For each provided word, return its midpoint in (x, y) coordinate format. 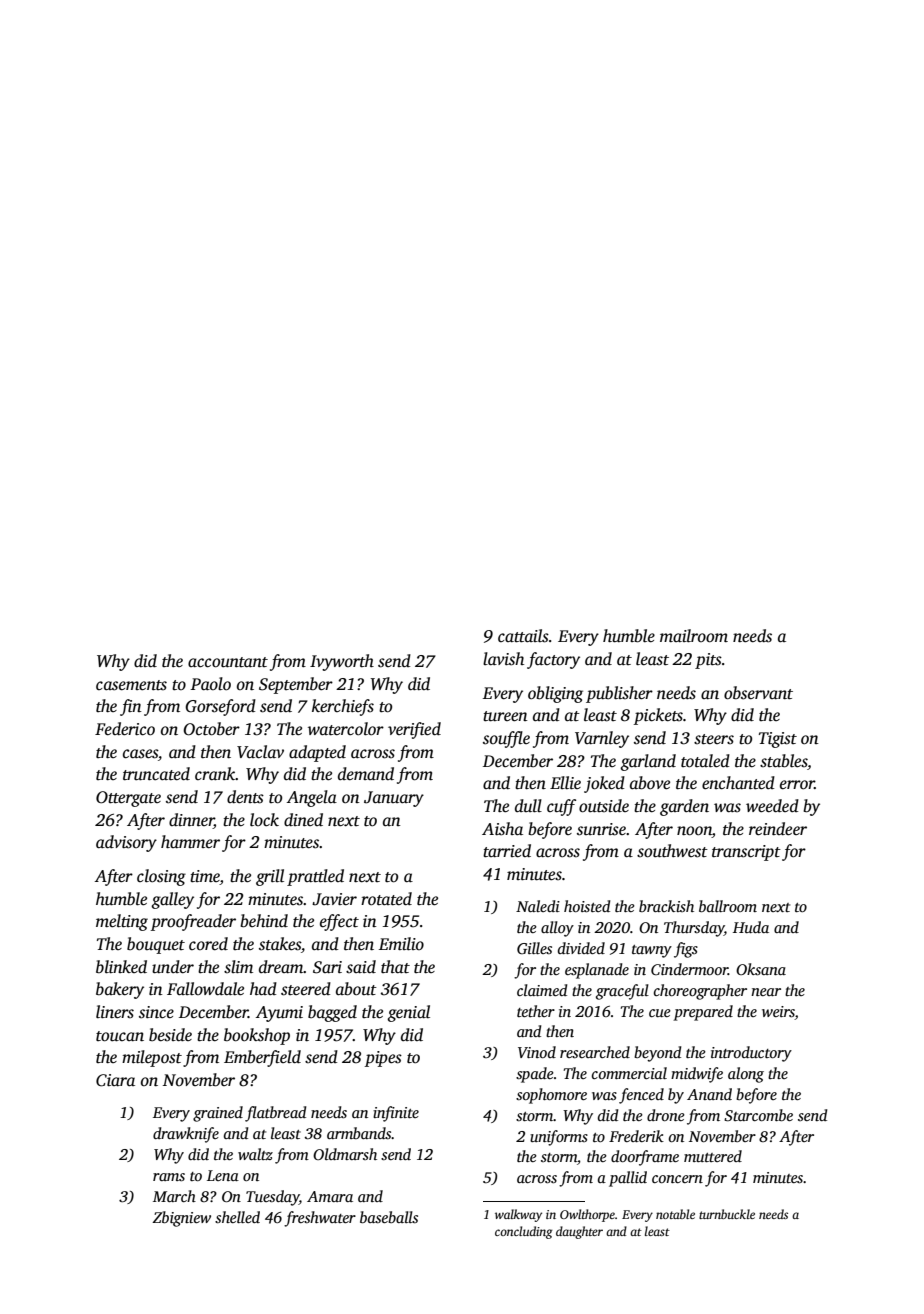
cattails (523, 636)
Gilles (534, 948)
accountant (228, 662)
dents (245, 797)
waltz (255, 1154)
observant (758, 693)
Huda (751, 927)
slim (238, 967)
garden (684, 807)
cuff (561, 807)
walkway (518, 1215)
